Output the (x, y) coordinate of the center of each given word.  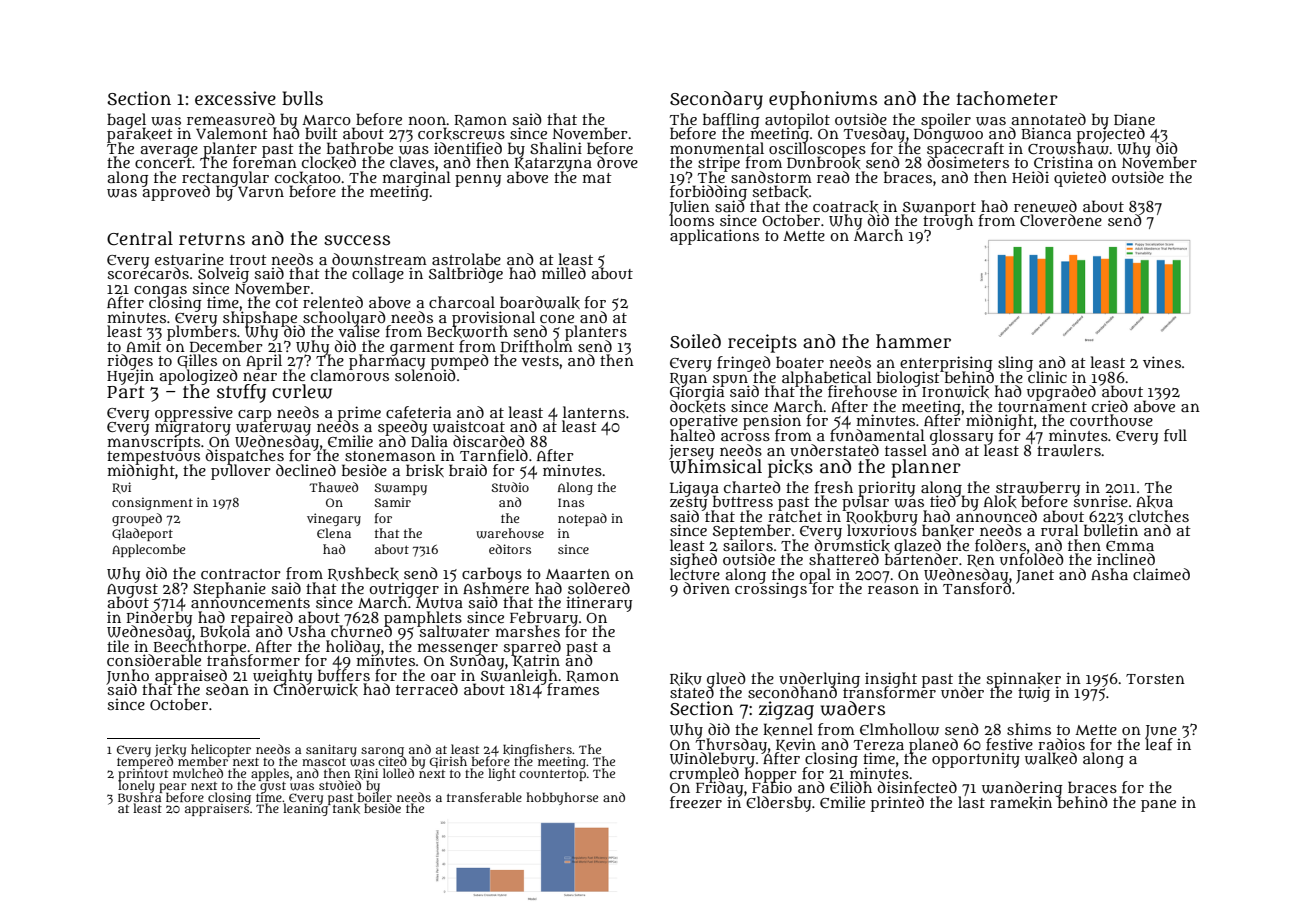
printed (897, 804)
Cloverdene (1061, 220)
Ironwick (955, 392)
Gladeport (142, 534)
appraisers (217, 810)
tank (346, 809)
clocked (329, 162)
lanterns (594, 412)
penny (478, 180)
